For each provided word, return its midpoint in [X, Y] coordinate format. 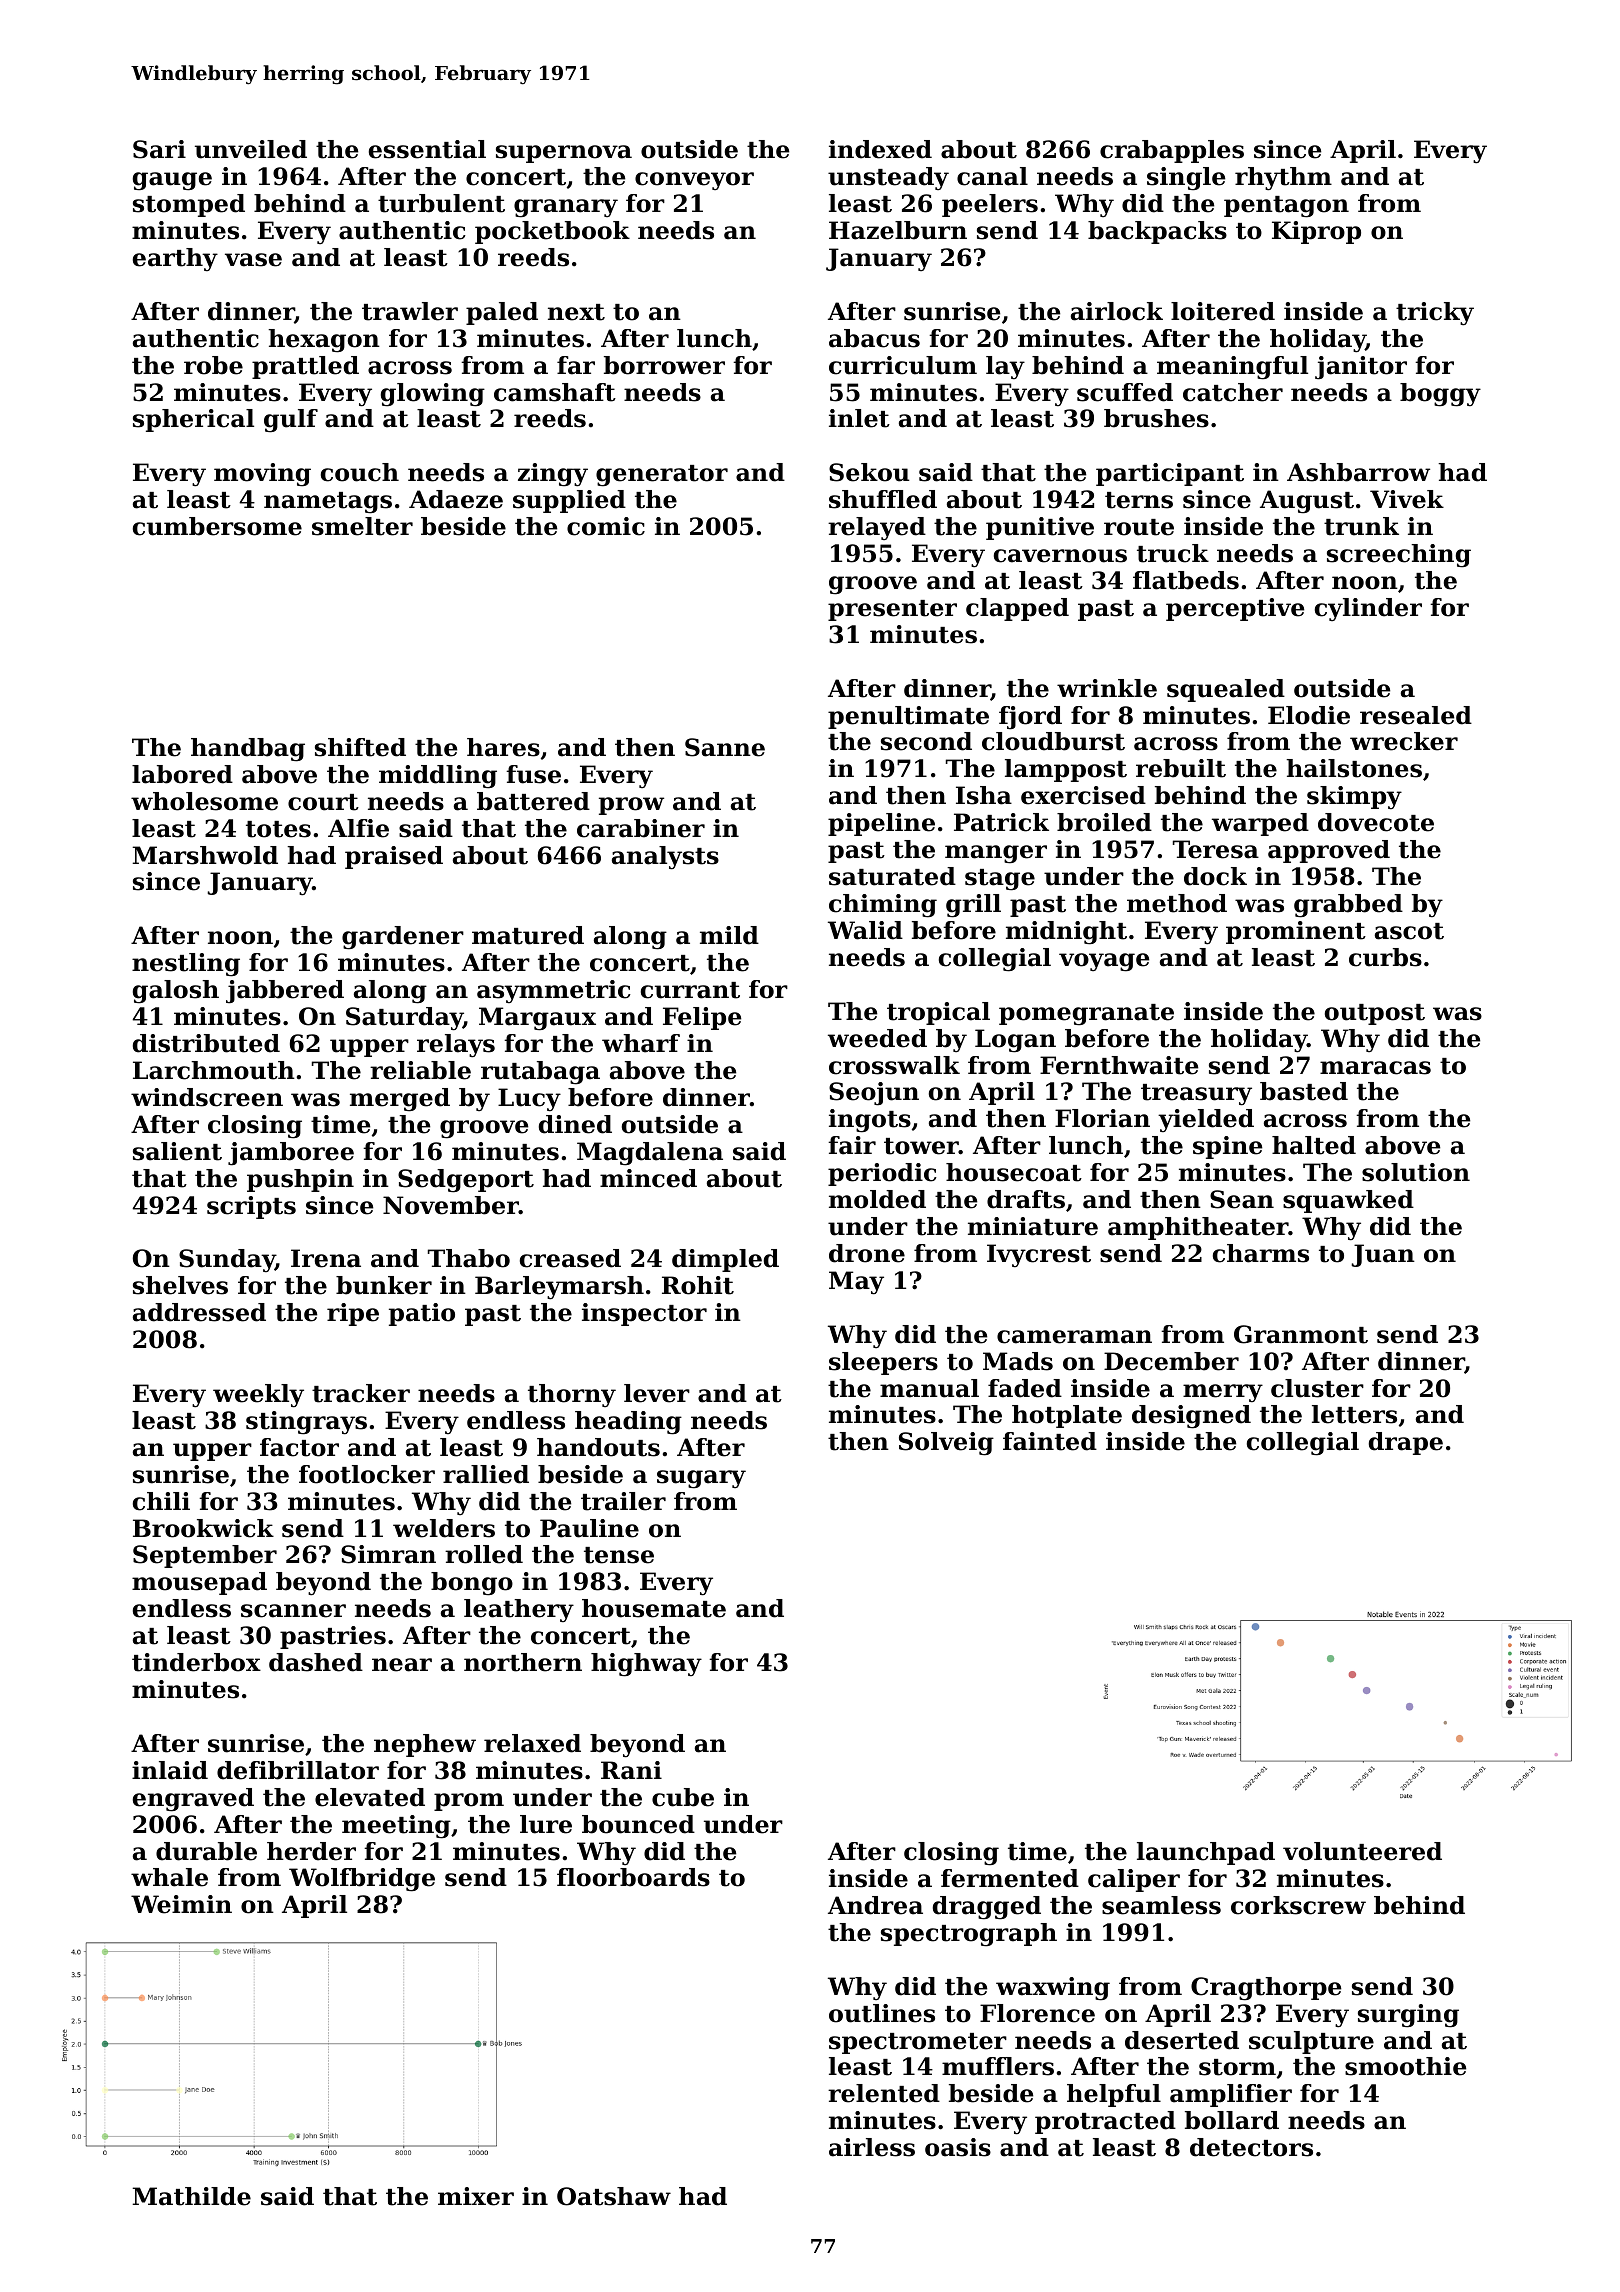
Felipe [702, 1018]
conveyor [694, 181]
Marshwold [205, 855]
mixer [476, 2196]
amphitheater [1198, 1228]
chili [161, 1501]
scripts [251, 1207]
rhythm [1283, 179]
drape [1406, 1443]
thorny [572, 1395]
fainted [1050, 1441]
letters [1354, 1414]
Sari [159, 149]
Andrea [875, 1905]
